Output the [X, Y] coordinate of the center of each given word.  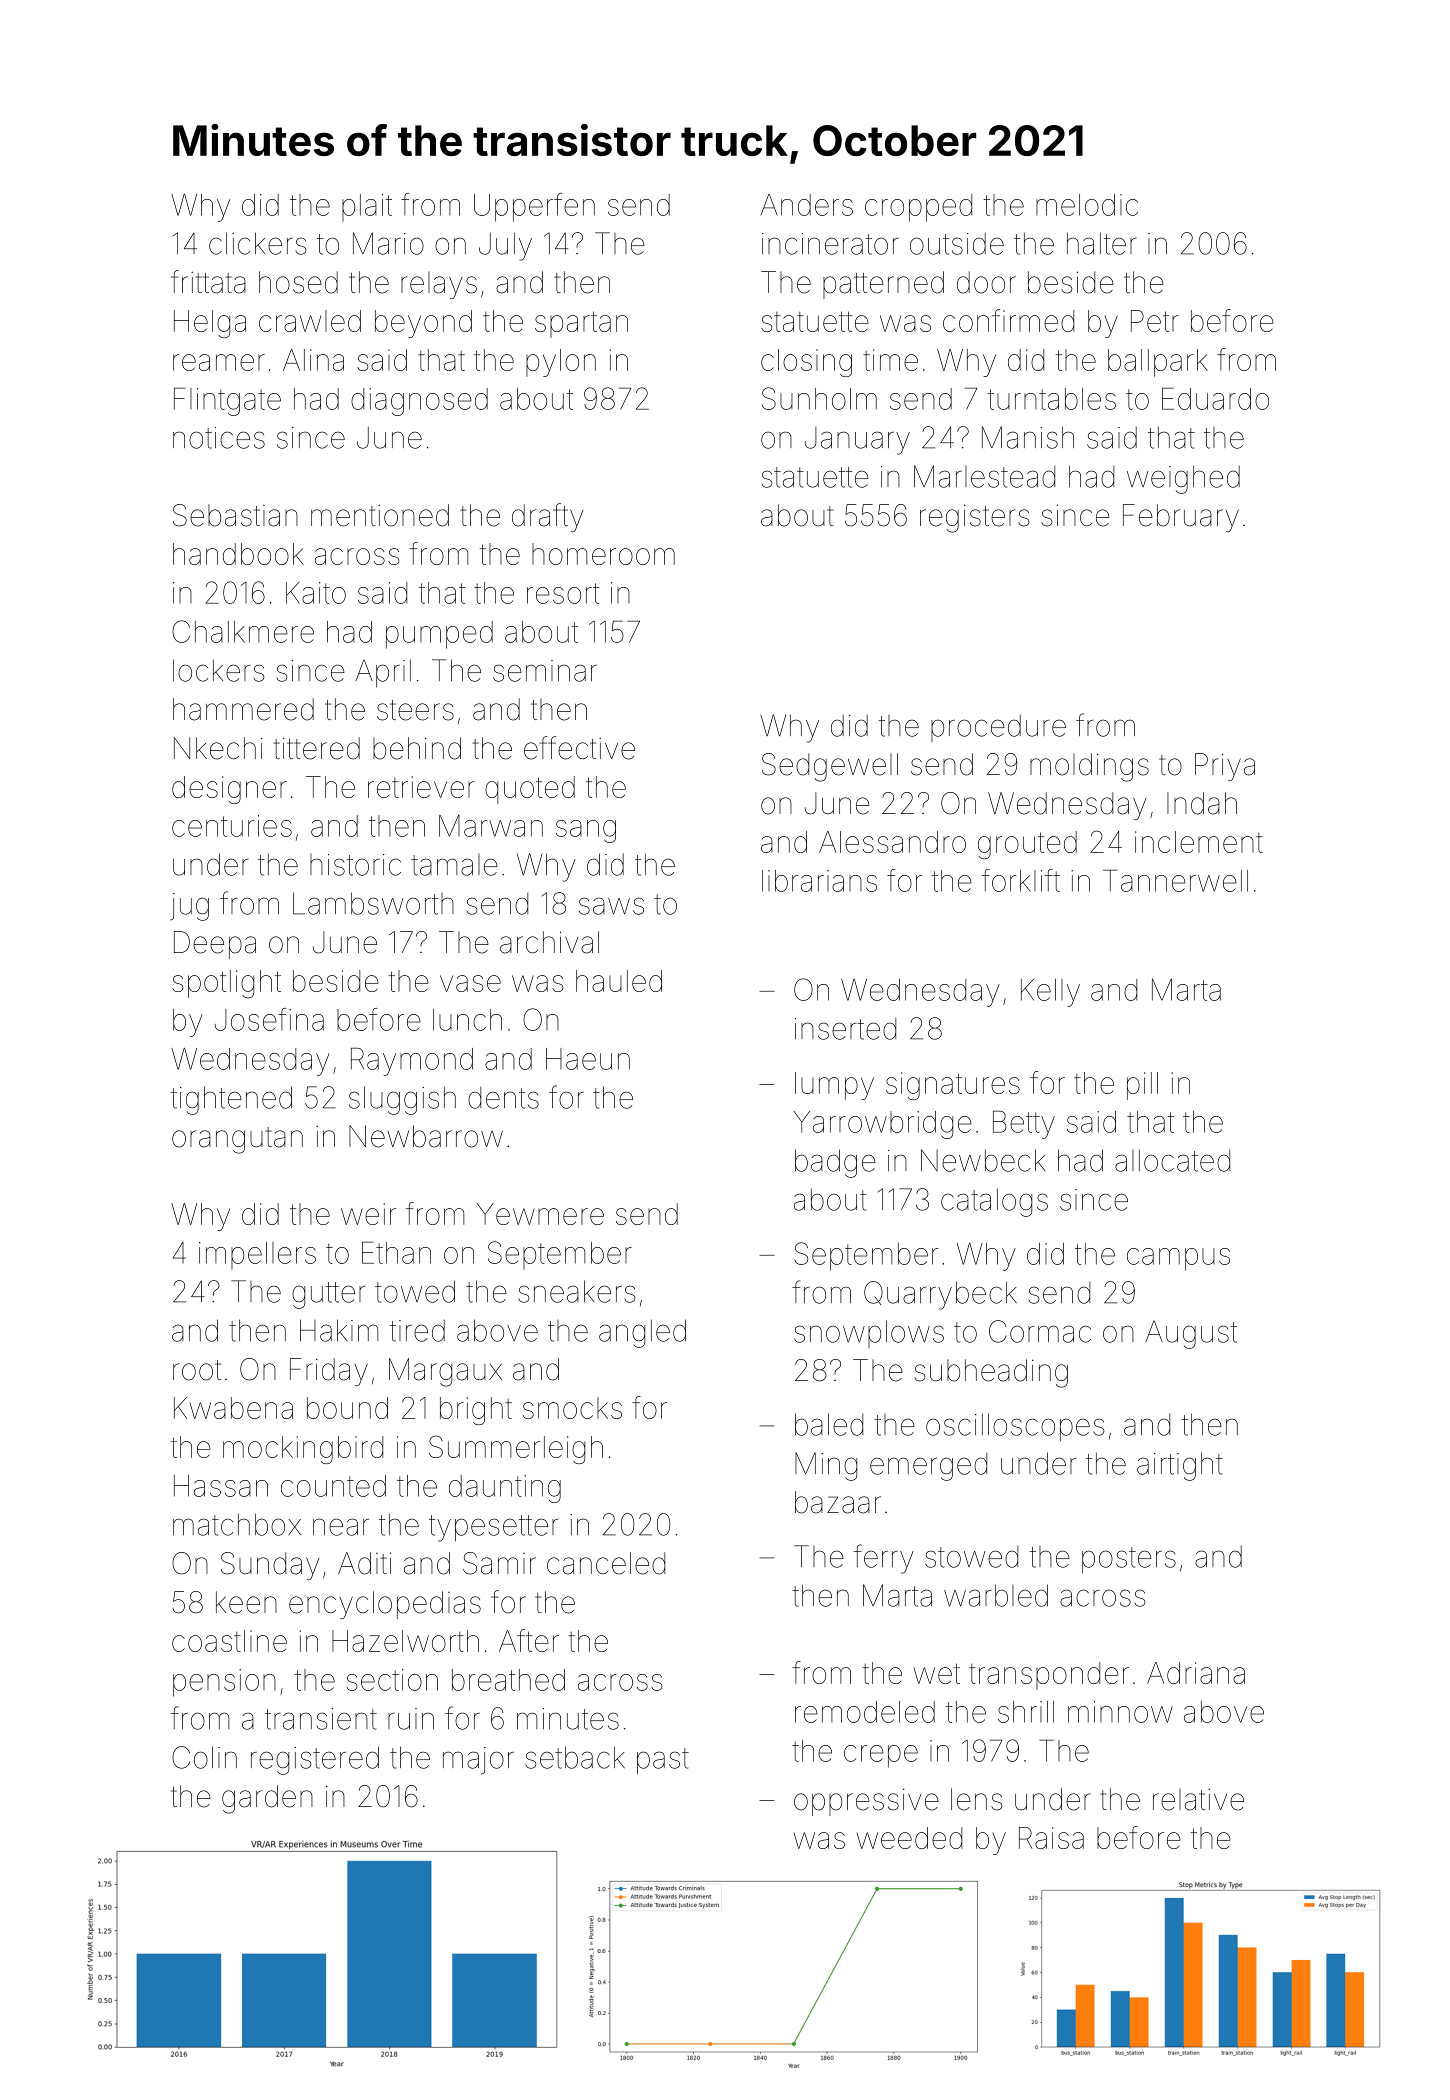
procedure [998, 728]
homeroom [603, 554]
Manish [1028, 437]
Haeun [588, 1059]
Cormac [1040, 1331]
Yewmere [540, 1214]
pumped [439, 635]
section [392, 1680]
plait [367, 207]
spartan [581, 324]
